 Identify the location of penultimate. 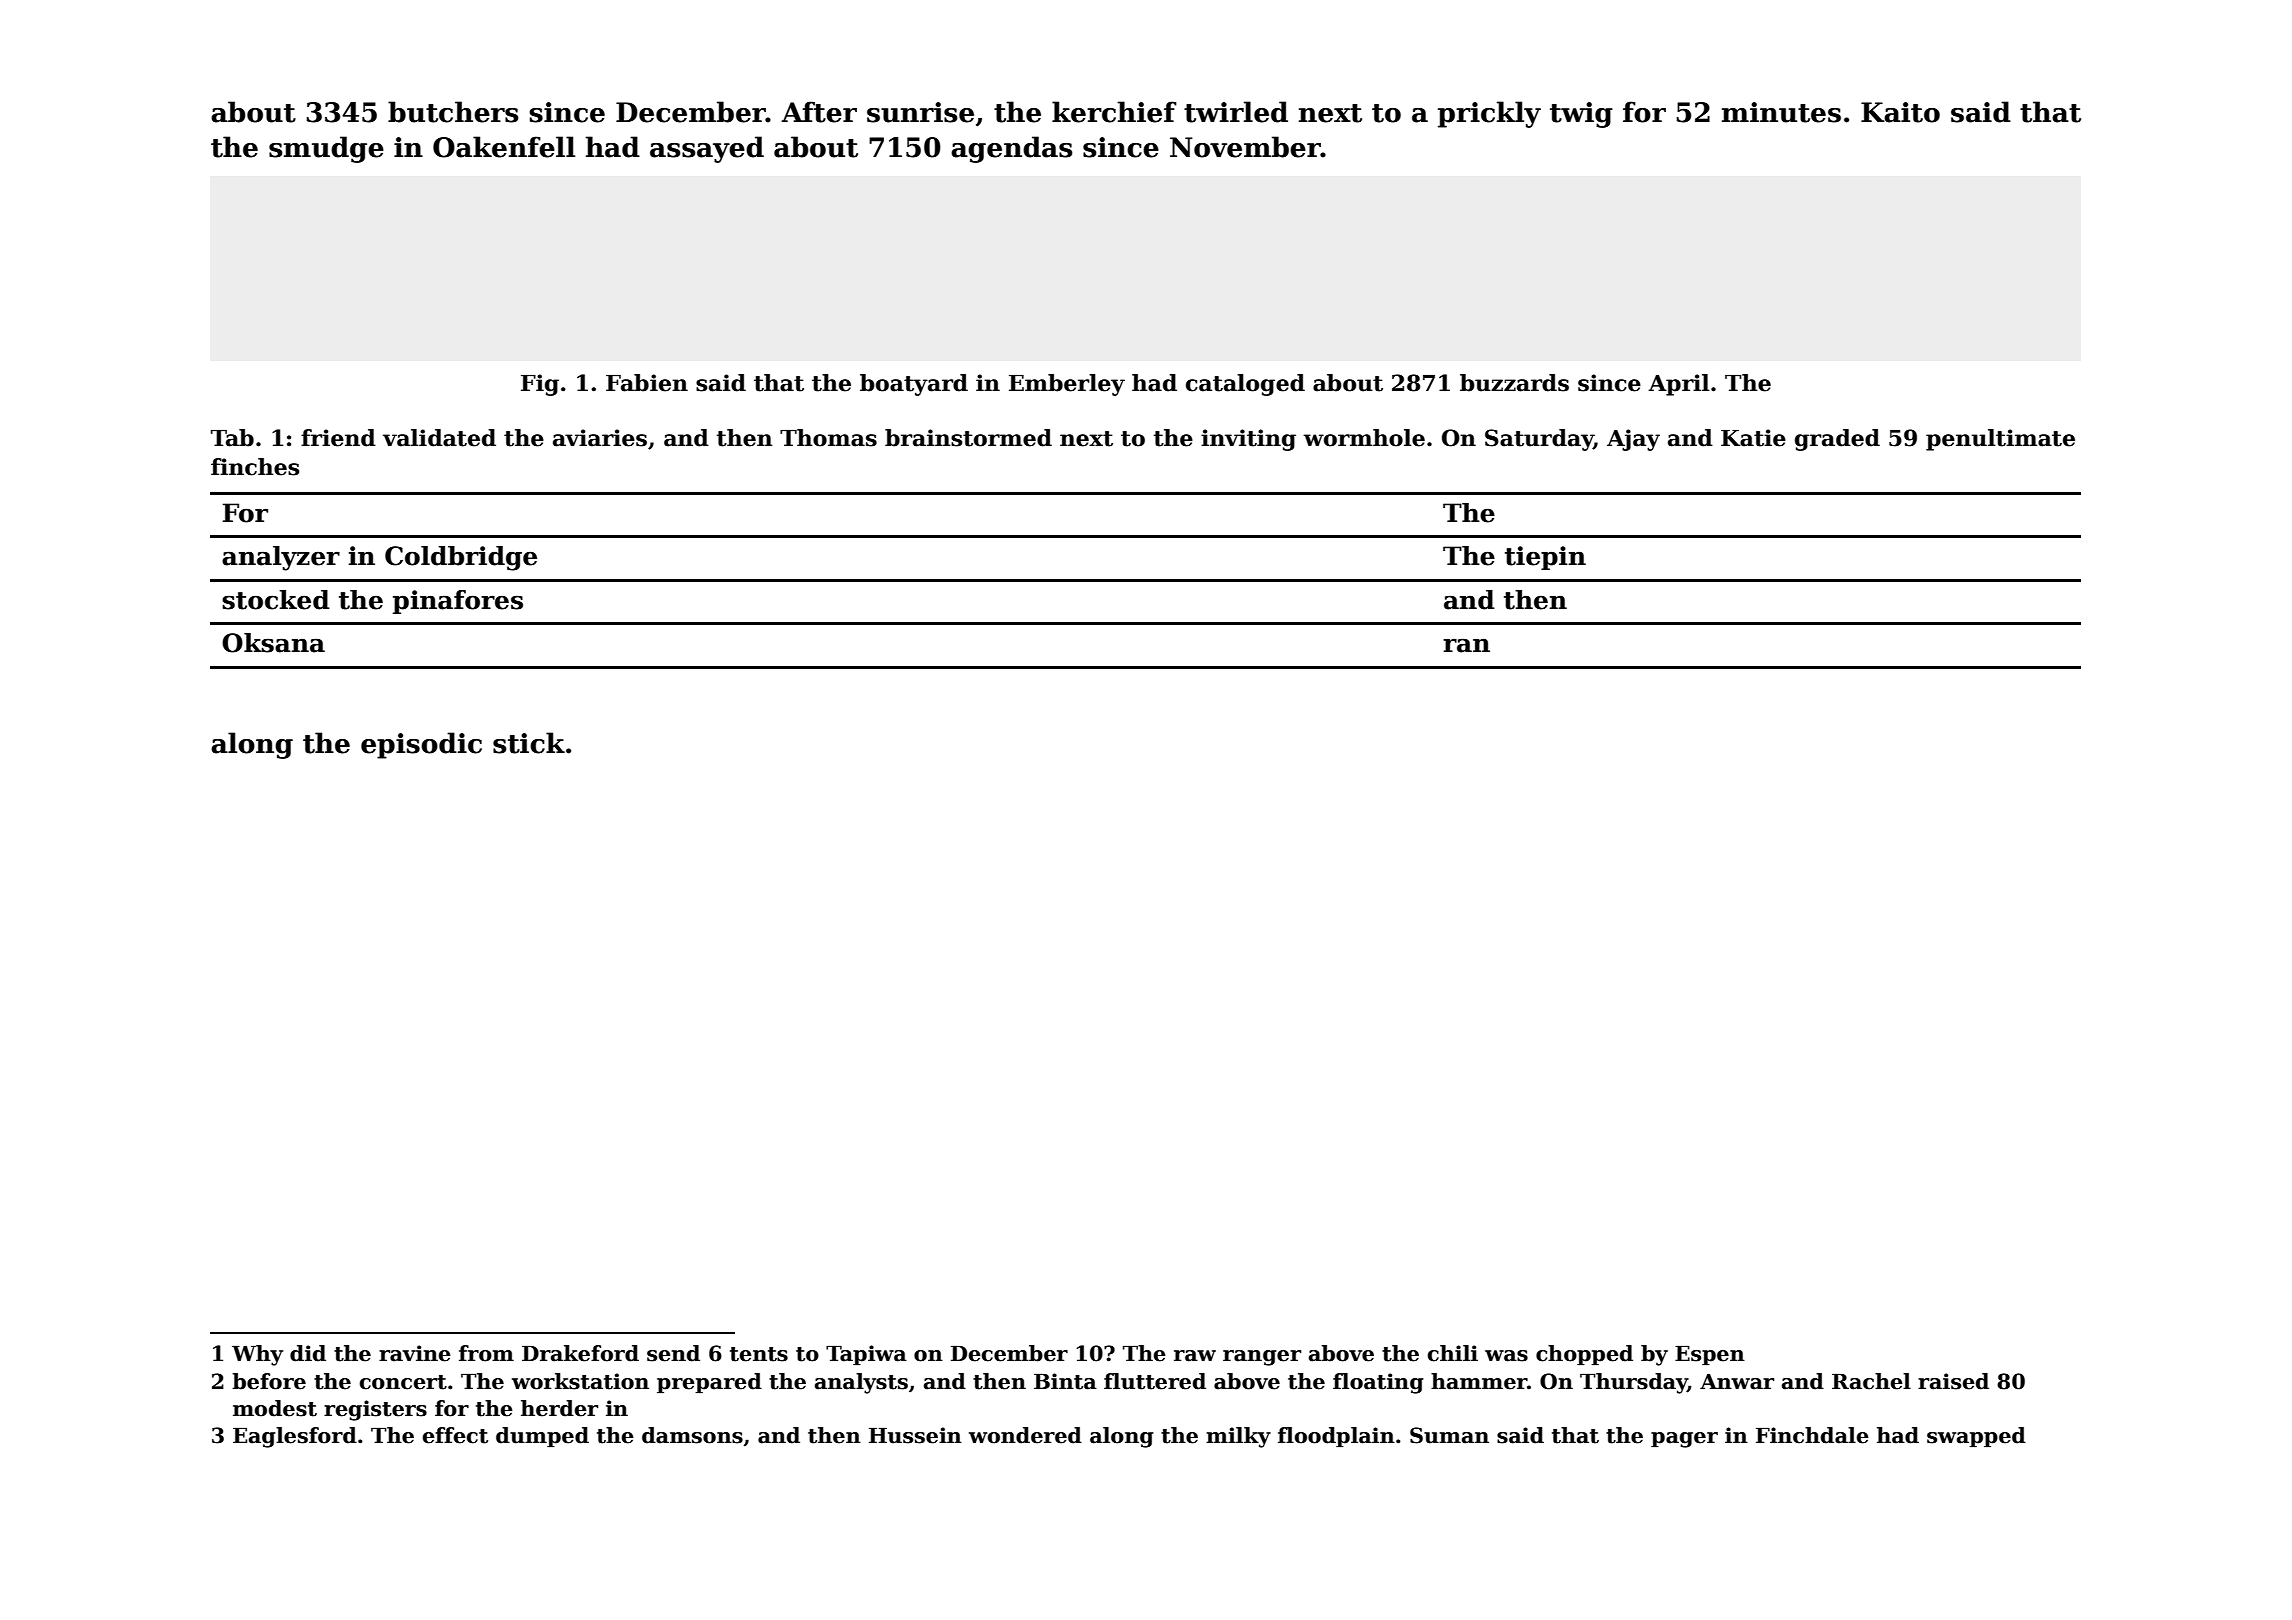
(2000, 440).
